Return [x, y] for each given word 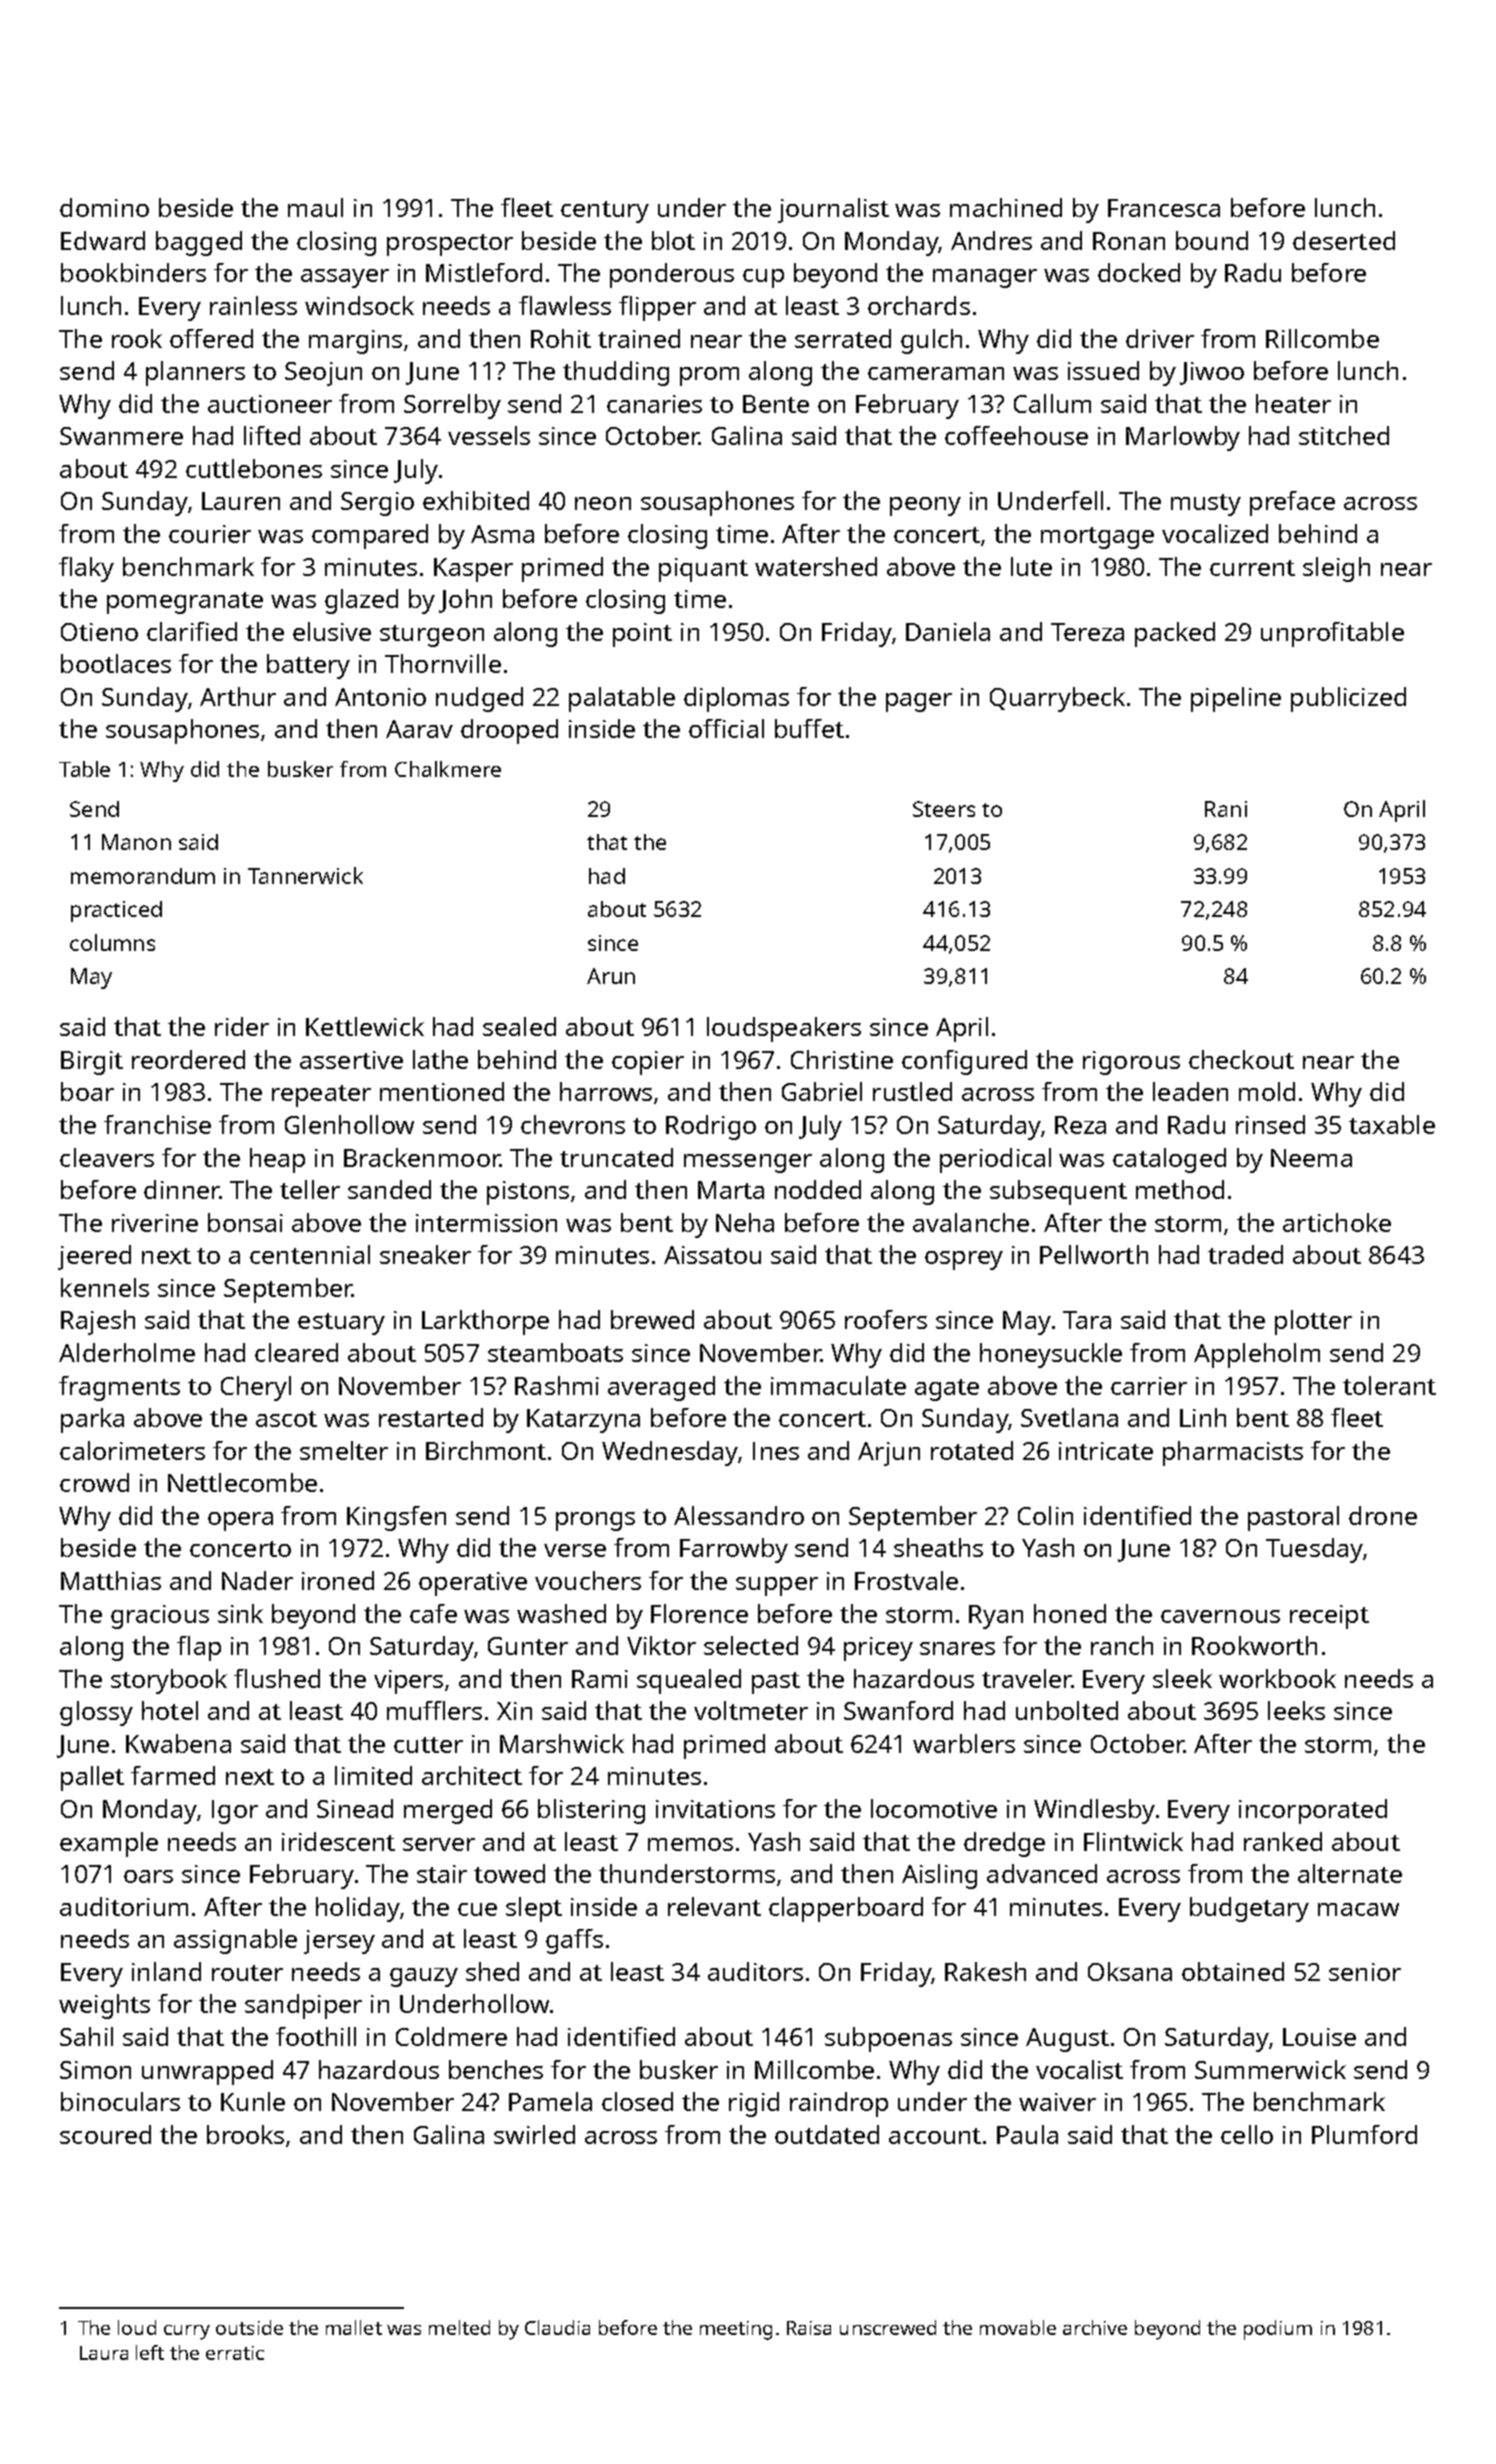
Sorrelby [452, 406]
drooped [509, 731]
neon [603, 503]
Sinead [355, 1808]
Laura [104, 2353]
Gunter [528, 1646]
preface [1292, 503]
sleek [1182, 1678]
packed [1175, 634]
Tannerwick [305, 875]
